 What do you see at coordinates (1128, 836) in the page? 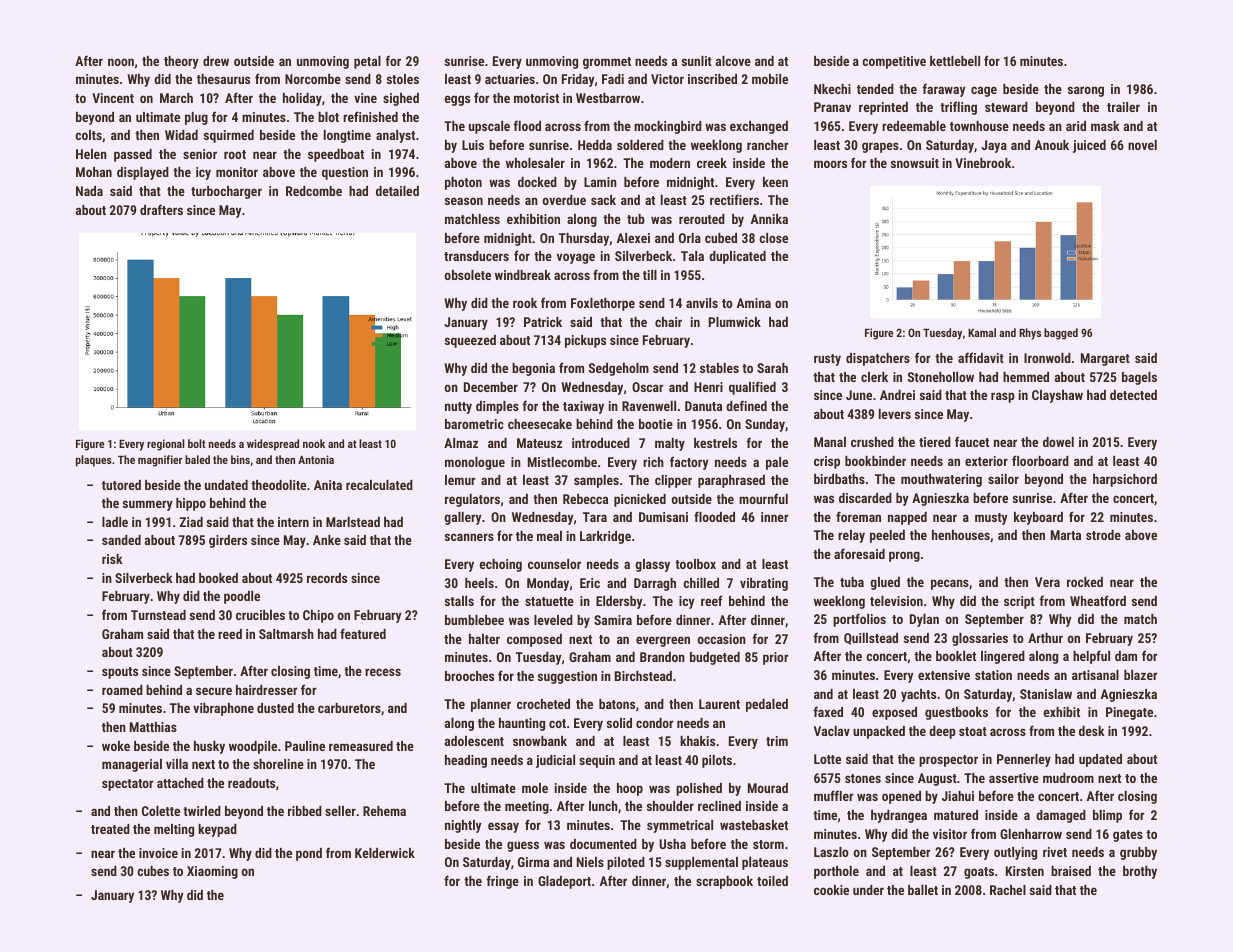
I see `gates` at bounding box center [1128, 836].
